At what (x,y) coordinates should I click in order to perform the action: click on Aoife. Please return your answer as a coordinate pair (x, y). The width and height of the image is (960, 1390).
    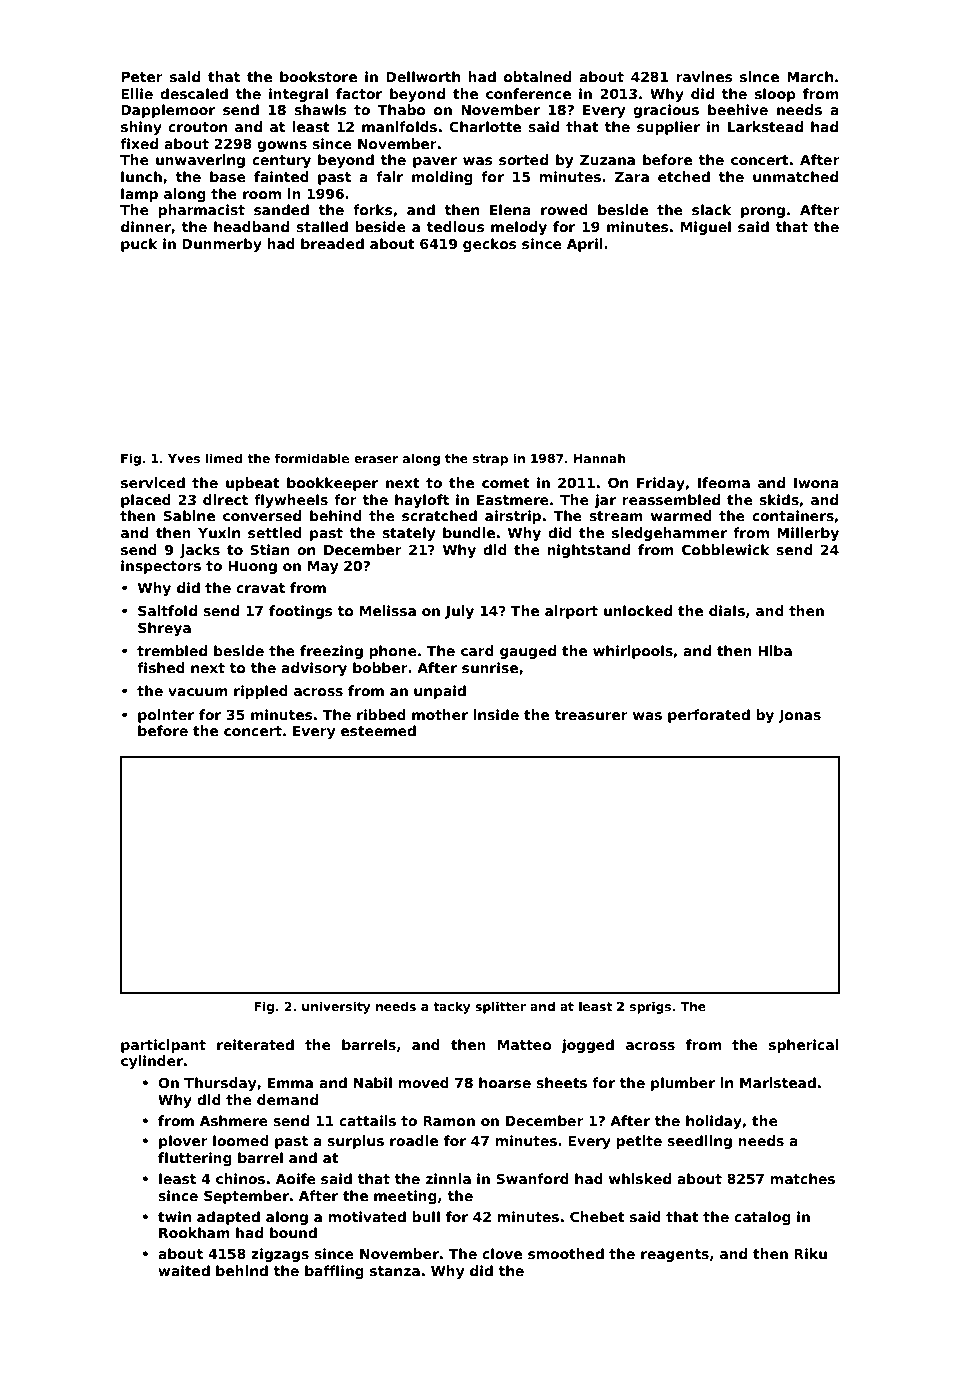
    Looking at the image, I should click on (296, 1178).
